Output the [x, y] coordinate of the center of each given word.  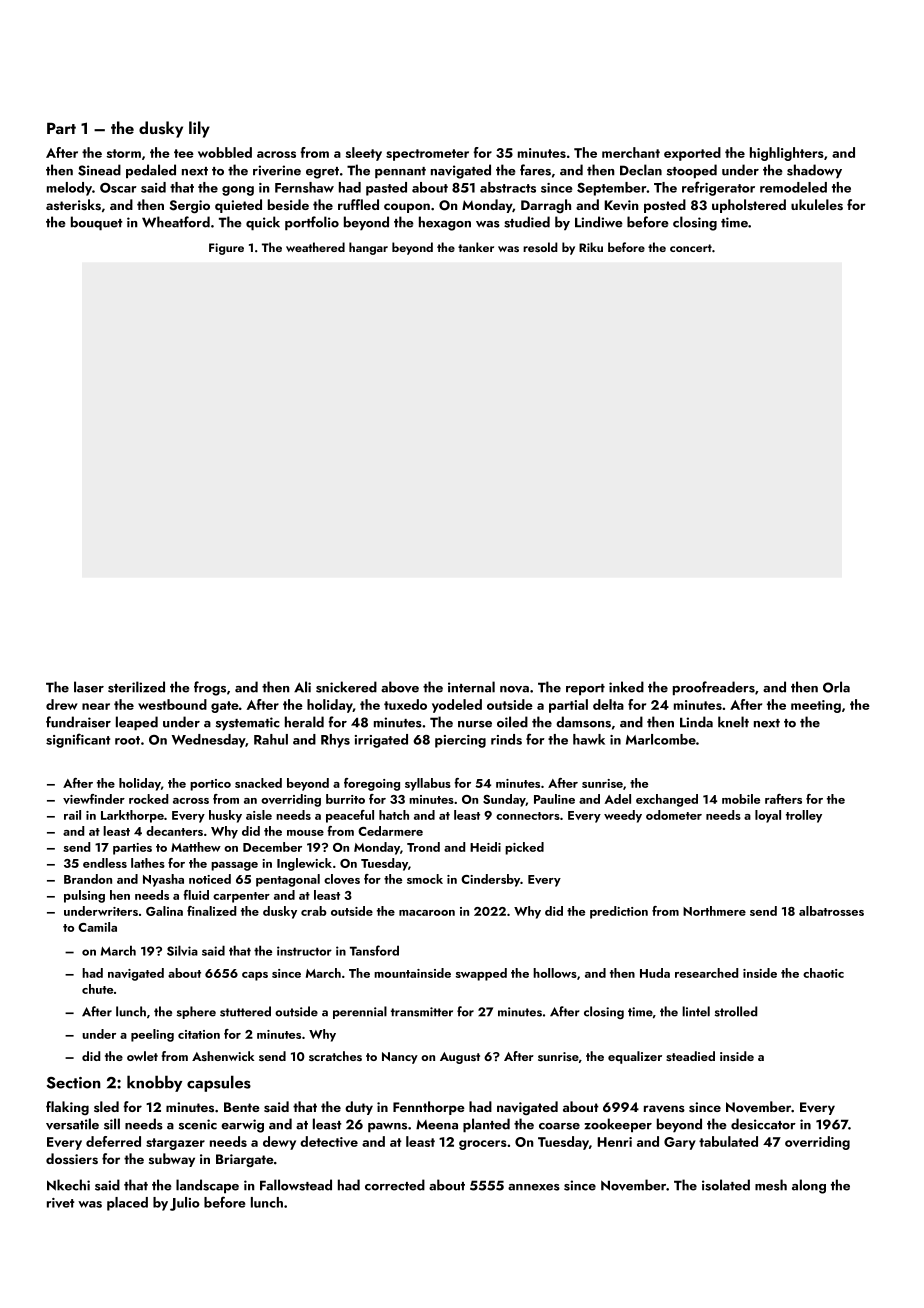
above [400, 687]
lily [199, 129]
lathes [148, 863]
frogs [210, 688]
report [585, 689]
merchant [631, 152]
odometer [674, 815]
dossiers [72, 1158]
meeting [816, 706]
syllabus [428, 784]
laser [89, 687]
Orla [836, 687]
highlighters [787, 154]
